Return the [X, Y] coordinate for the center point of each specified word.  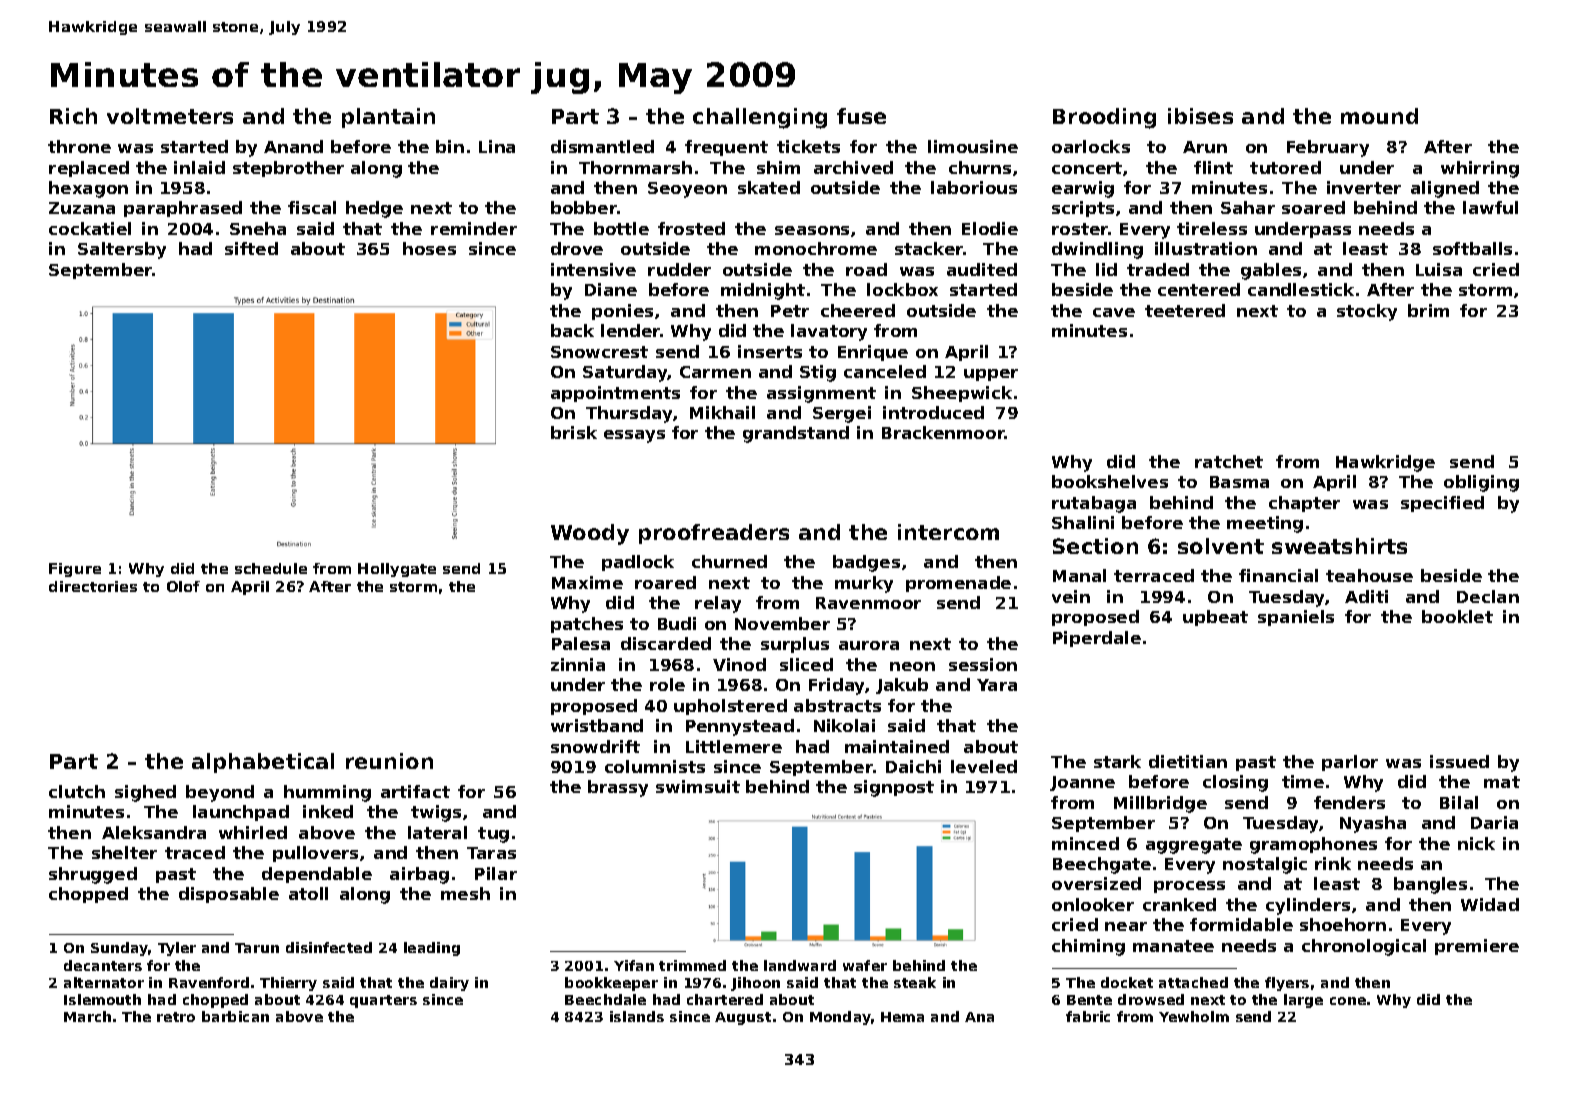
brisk [574, 432]
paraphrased [183, 209]
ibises [1200, 116]
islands [637, 1016]
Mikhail [722, 412]
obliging [1481, 483]
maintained [897, 746]
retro [176, 1017]
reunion [389, 761]
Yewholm [1194, 1016]
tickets [808, 146]
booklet [1457, 616]
